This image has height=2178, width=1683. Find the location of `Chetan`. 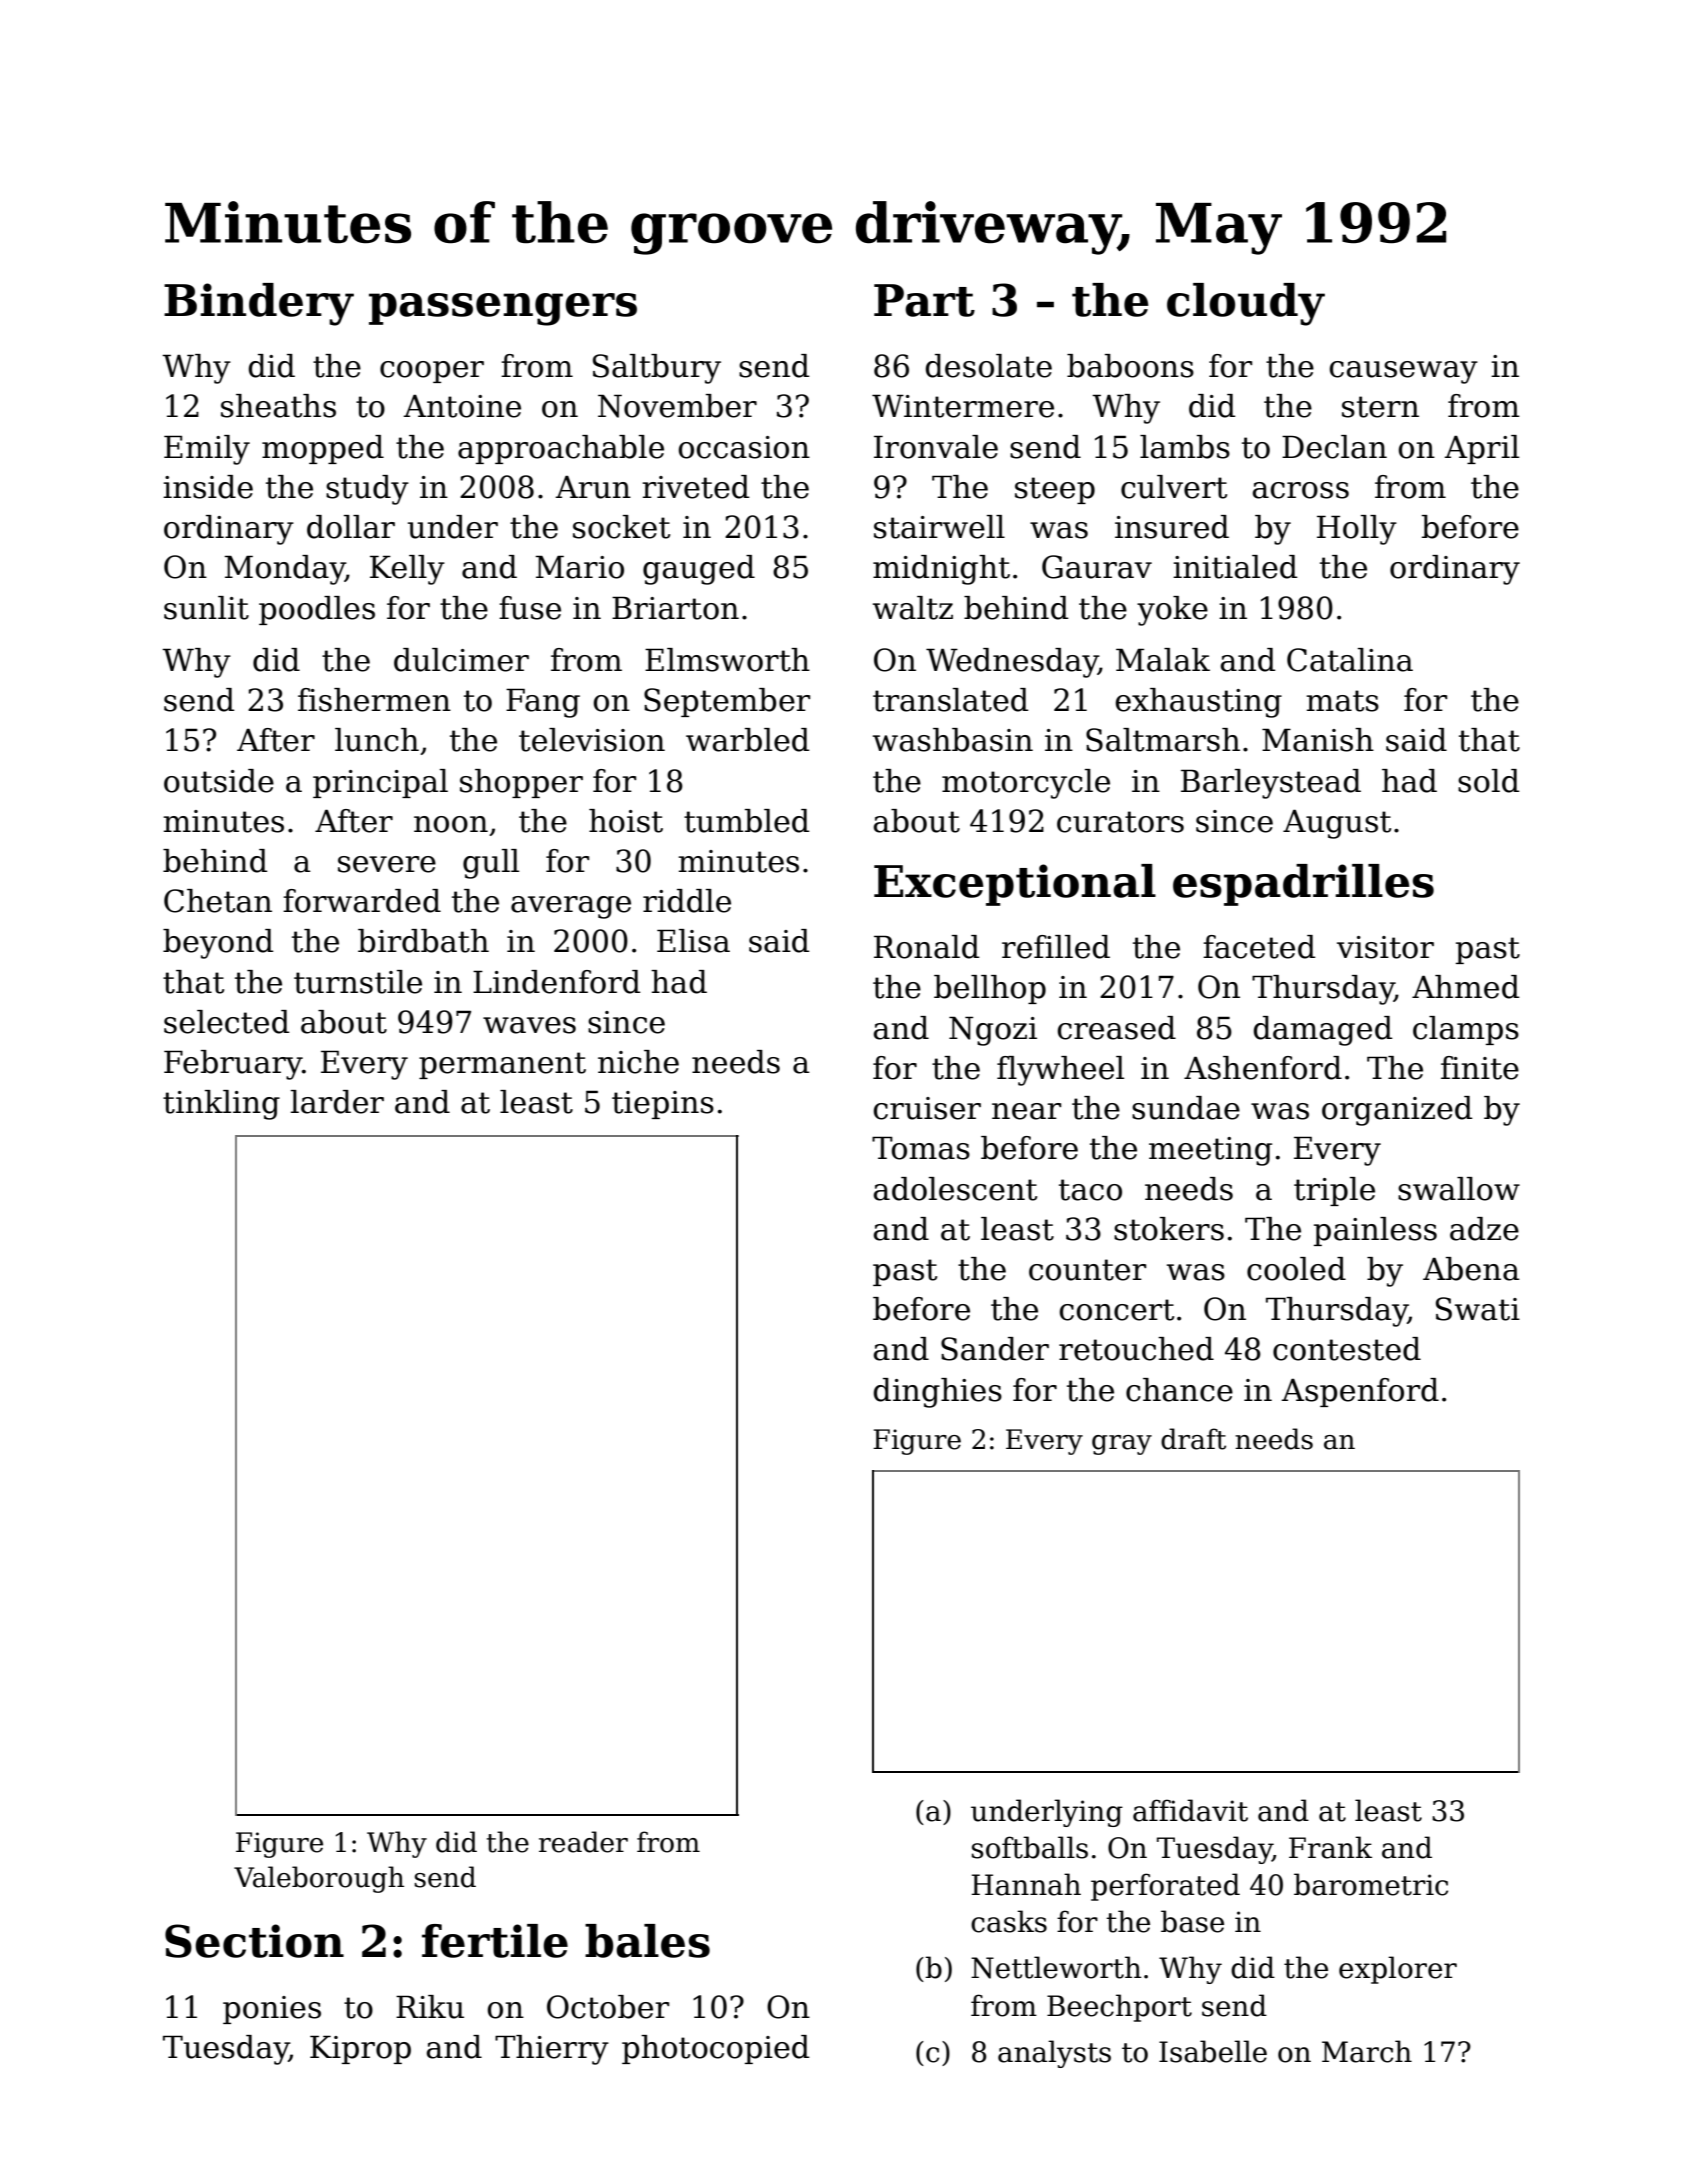

Chetan is located at coordinates (218, 901).
